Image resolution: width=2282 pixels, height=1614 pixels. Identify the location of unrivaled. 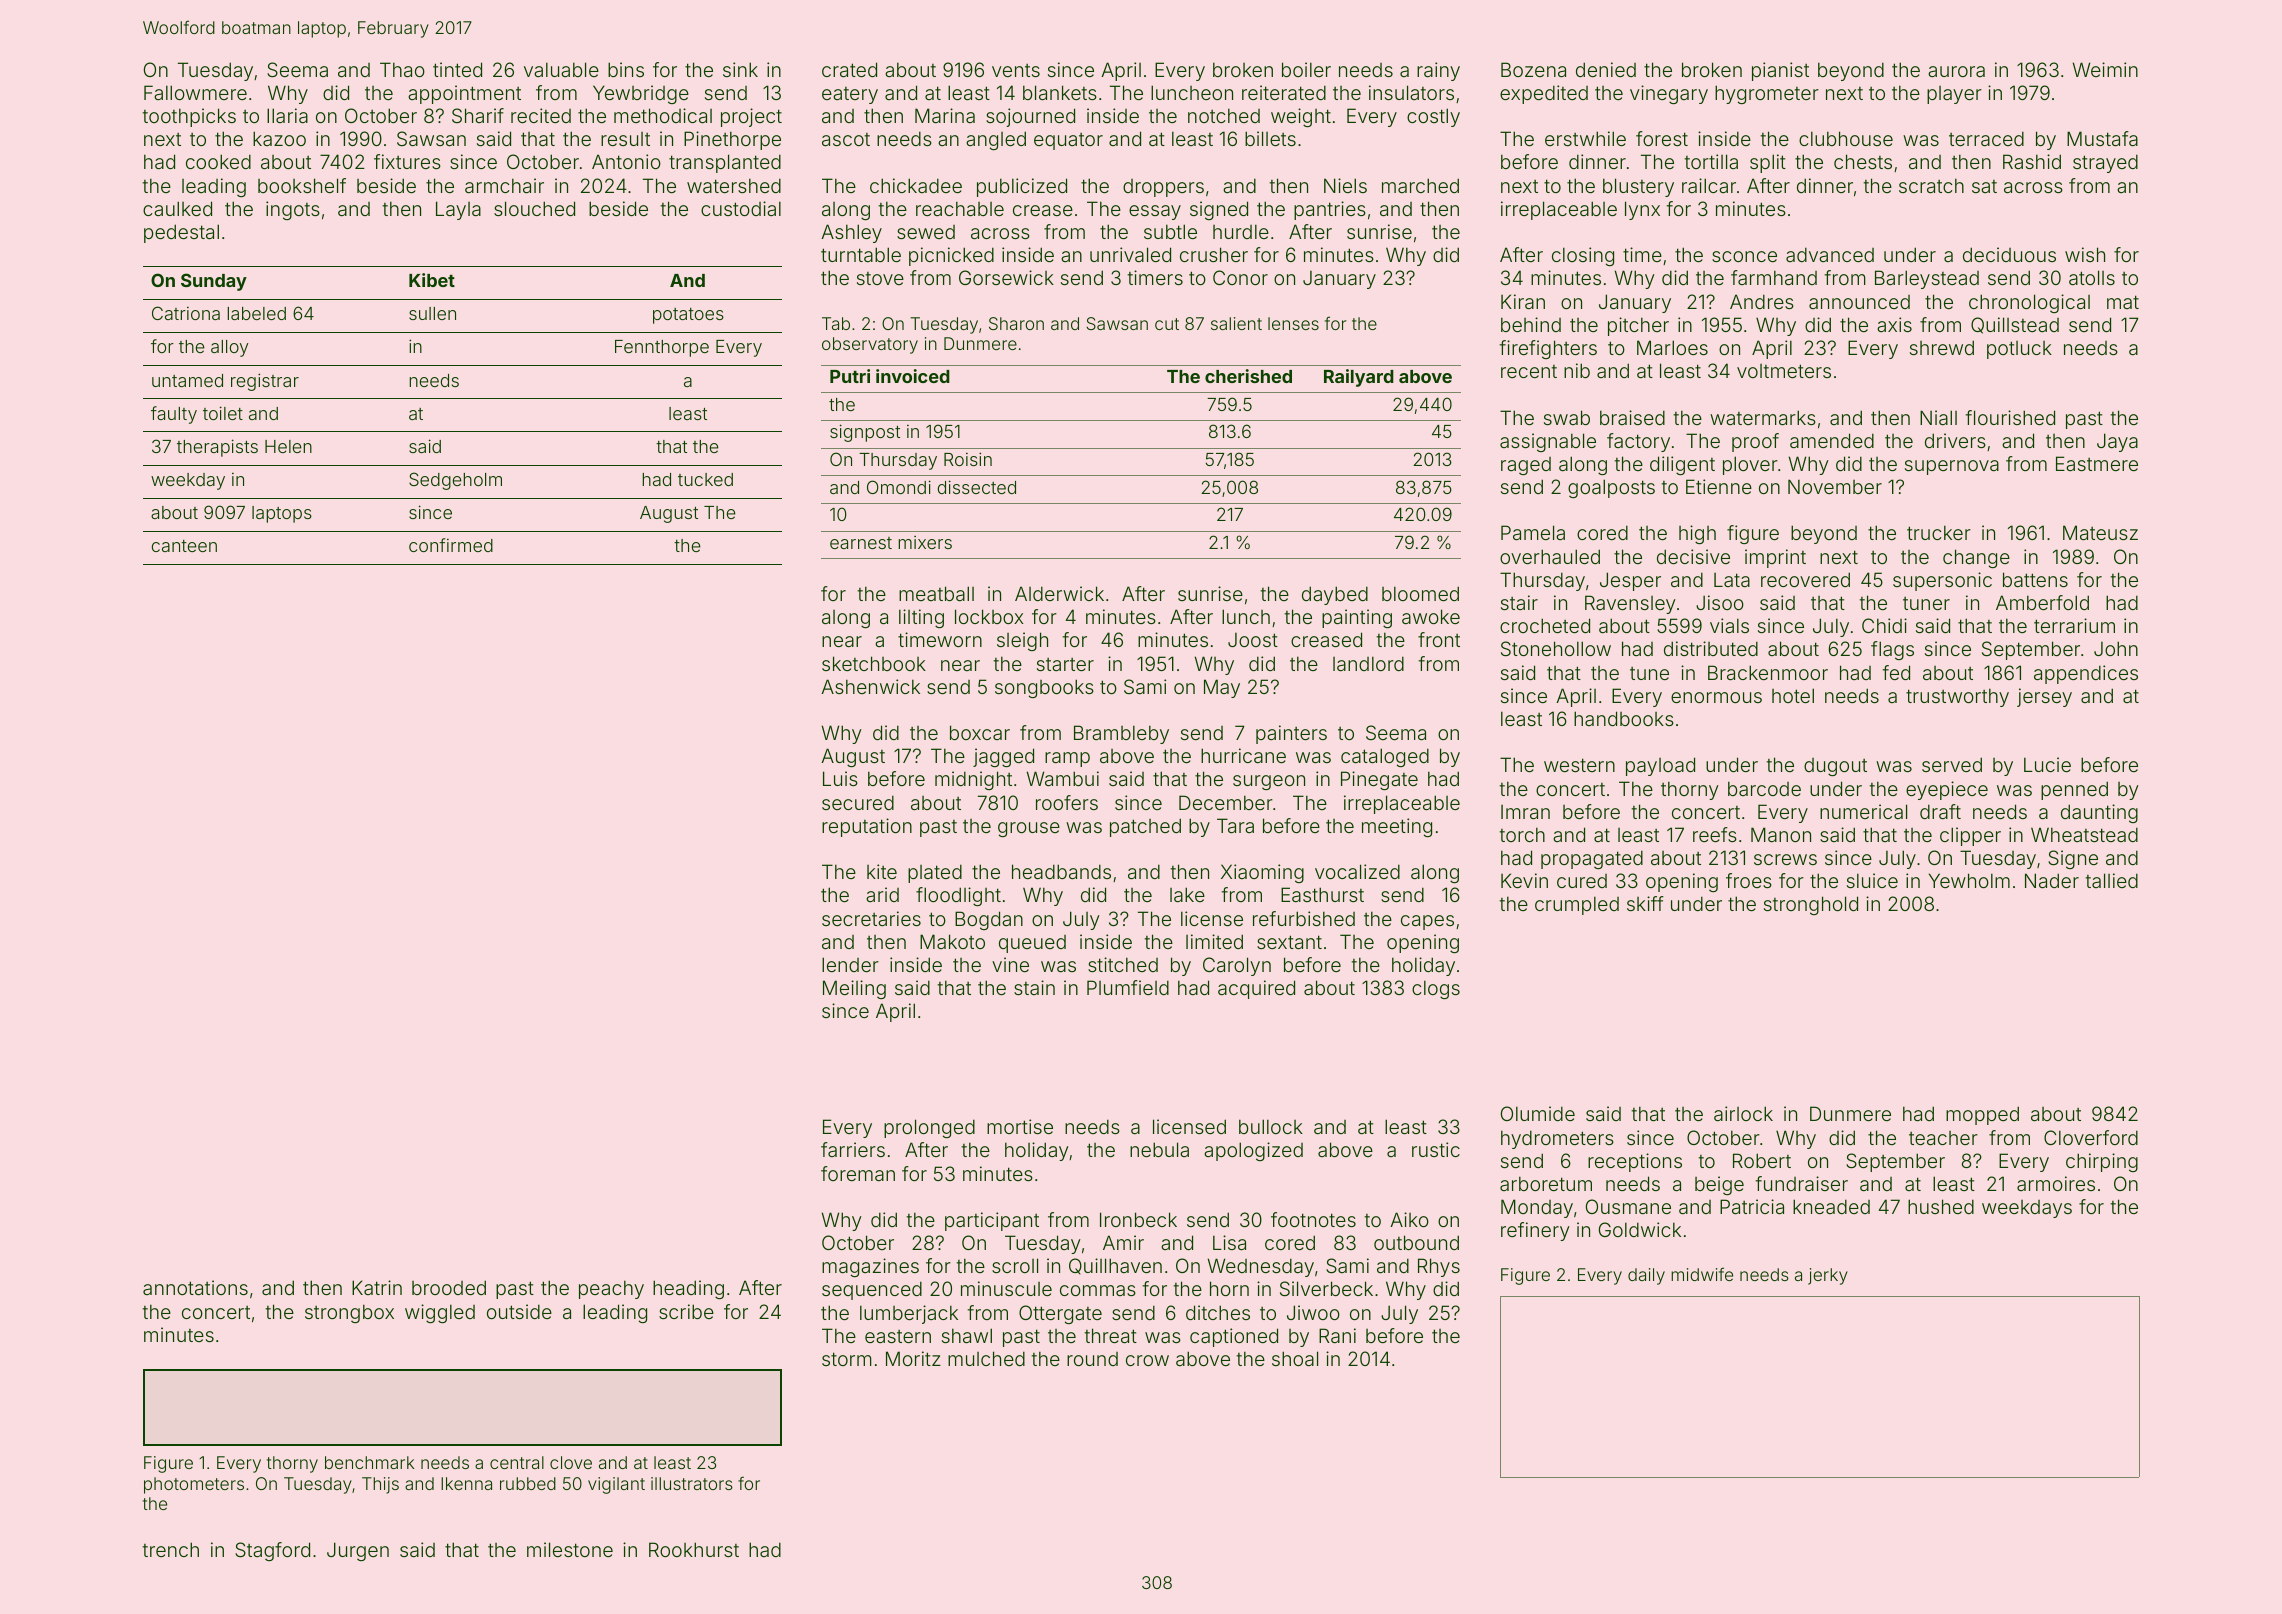
(1130, 254).
